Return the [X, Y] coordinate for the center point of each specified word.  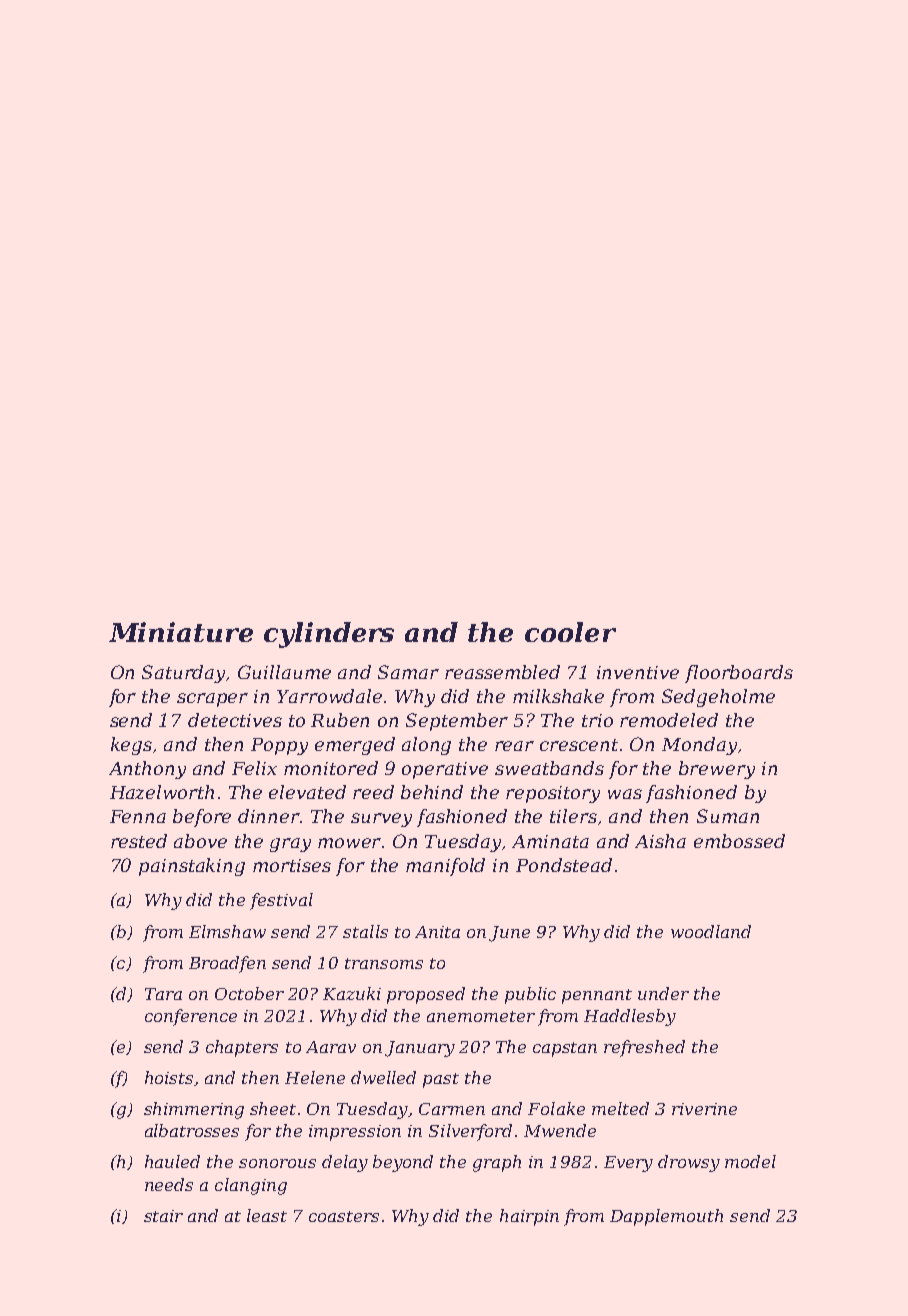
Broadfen [227, 964]
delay [345, 1163]
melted [620, 1108]
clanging [251, 1186]
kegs [131, 746]
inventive [638, 672]
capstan [565, 1049]
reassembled [502, 672]
